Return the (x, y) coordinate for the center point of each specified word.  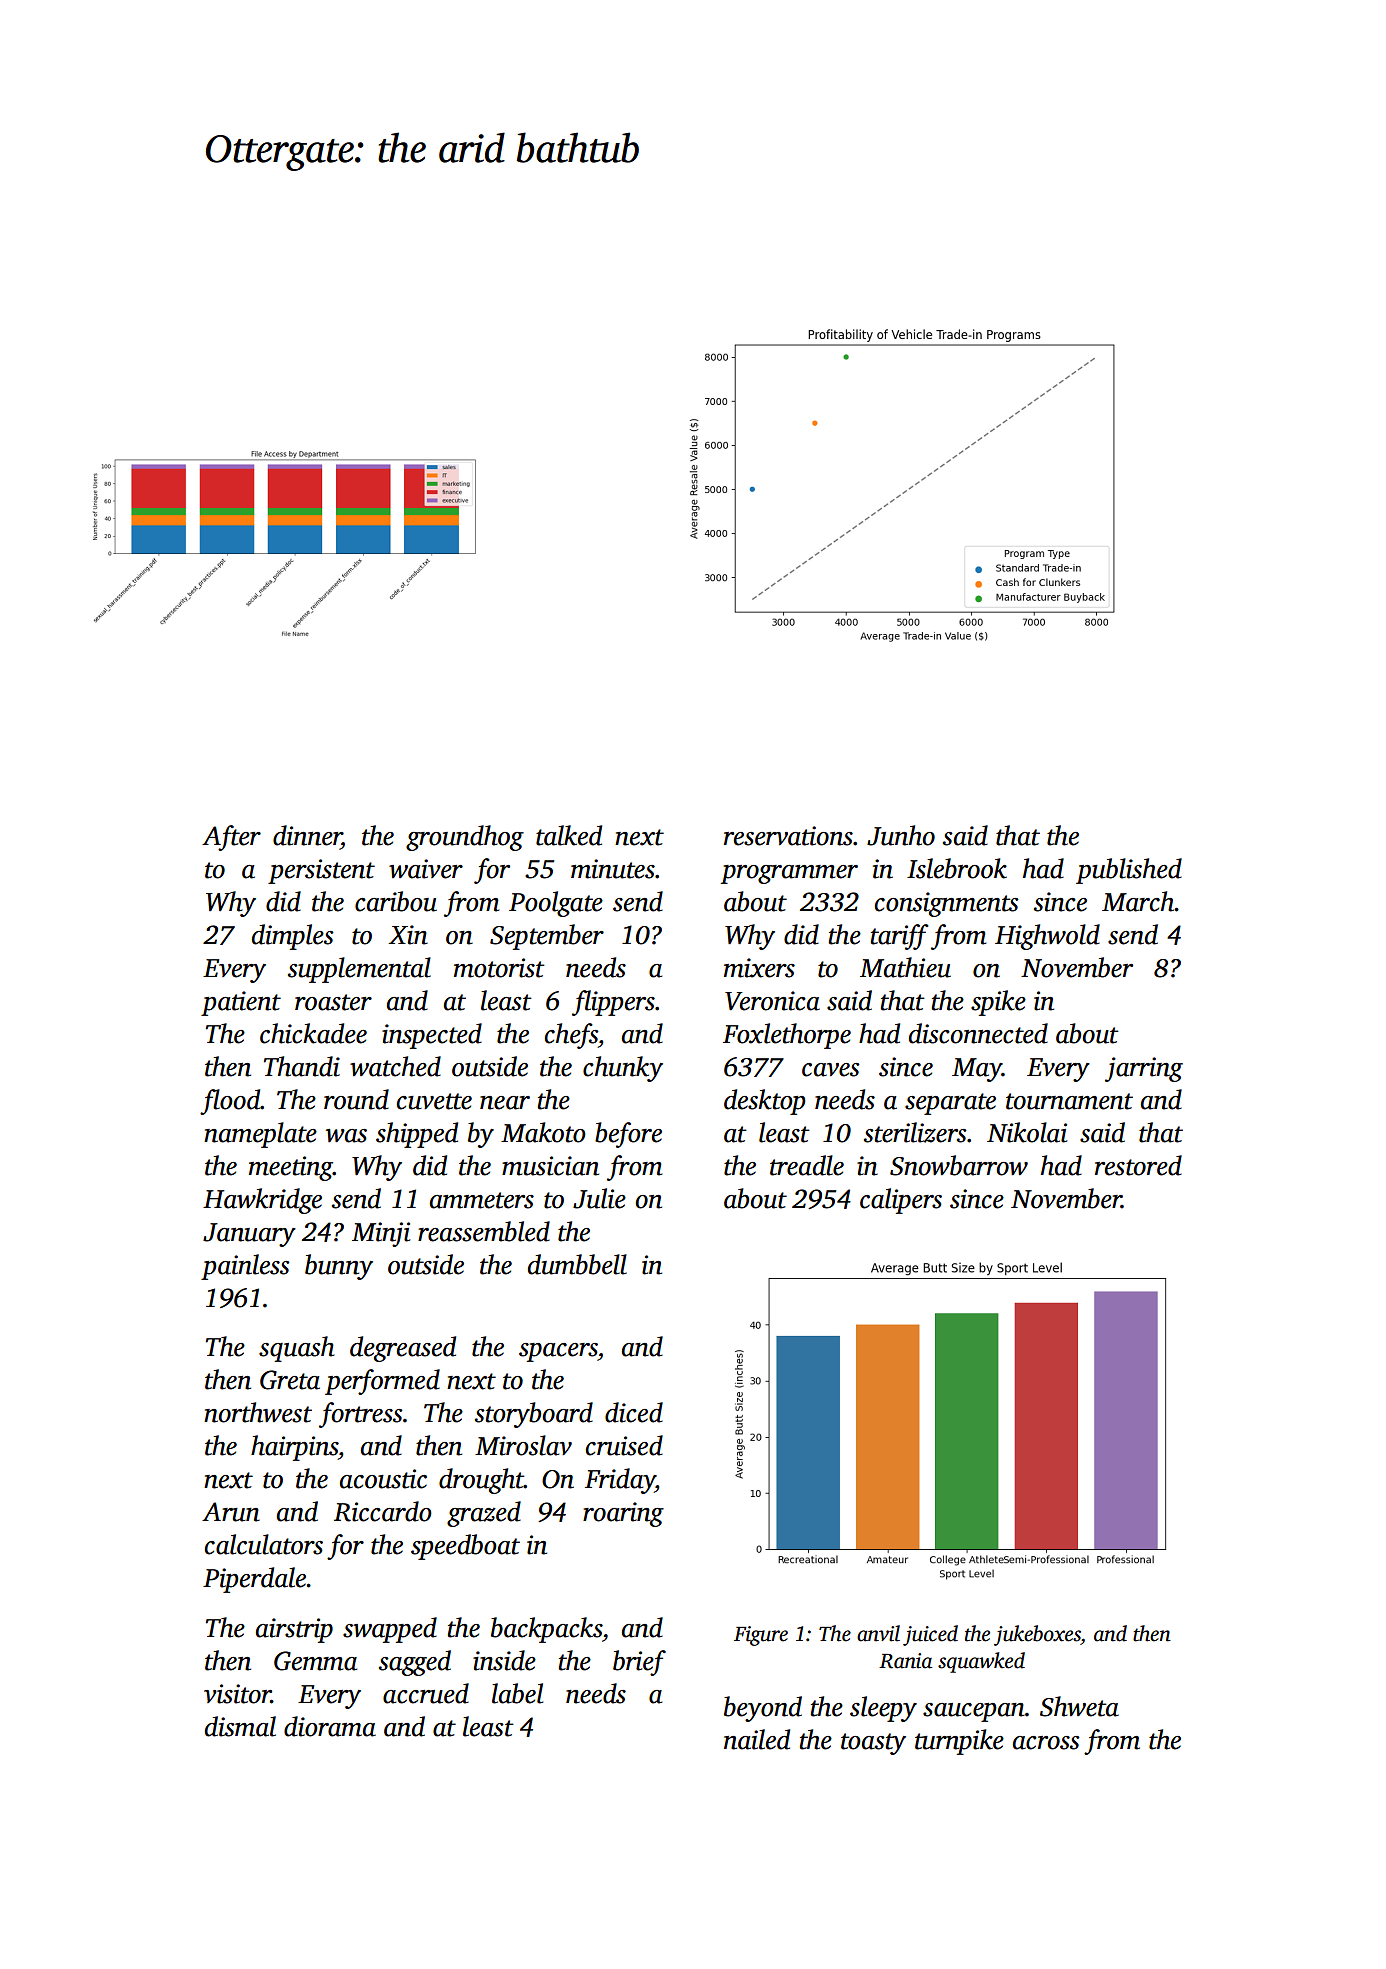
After (231, 838)
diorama (330, 1726)
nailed (757, 1739)
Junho (901, 835)
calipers (901, 1201)
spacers (558, 1352)
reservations (788, 836)
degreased (403, 1349)
